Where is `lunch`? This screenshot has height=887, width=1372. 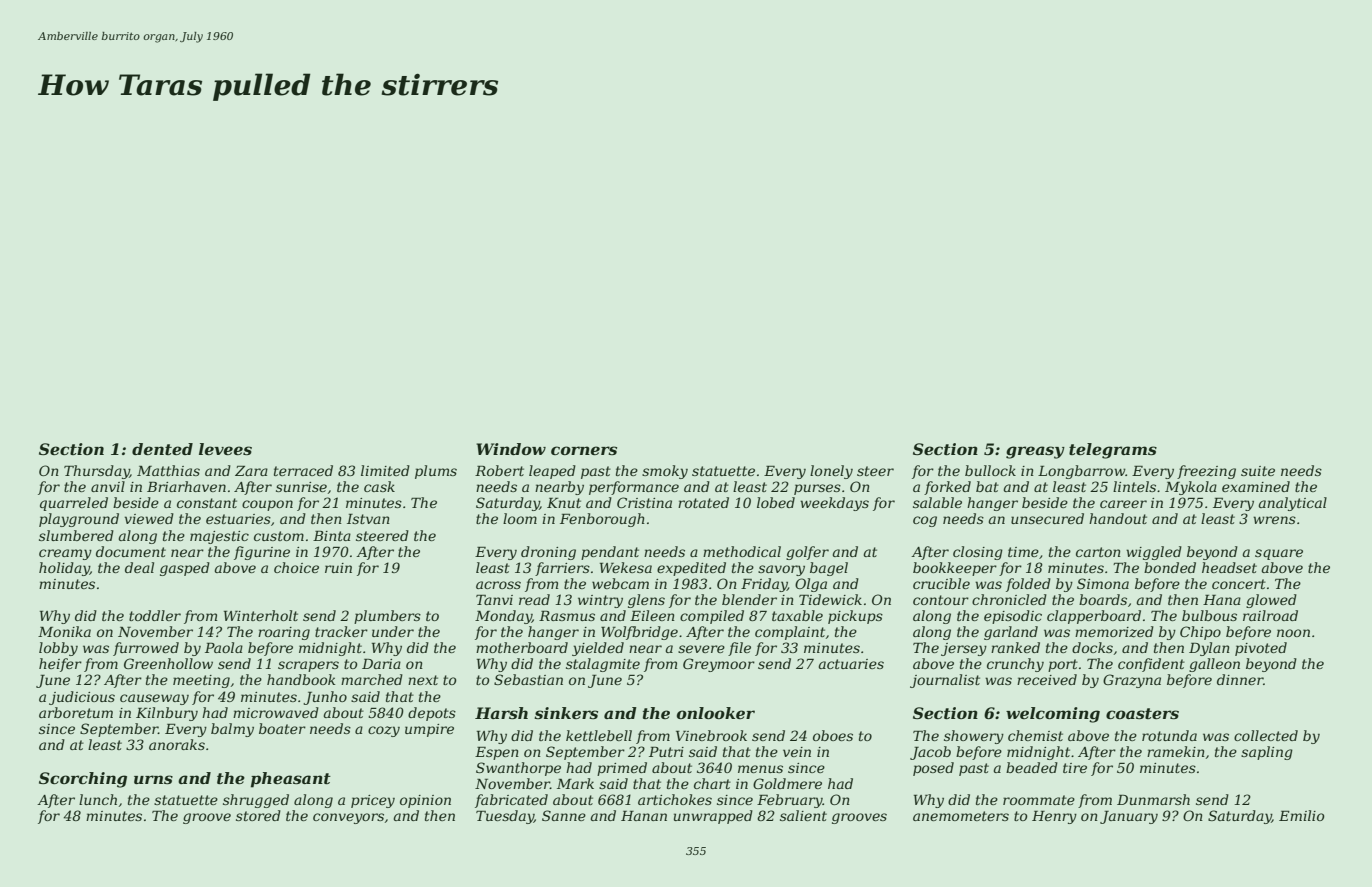
lunch is located at coordinates (98, 799).
